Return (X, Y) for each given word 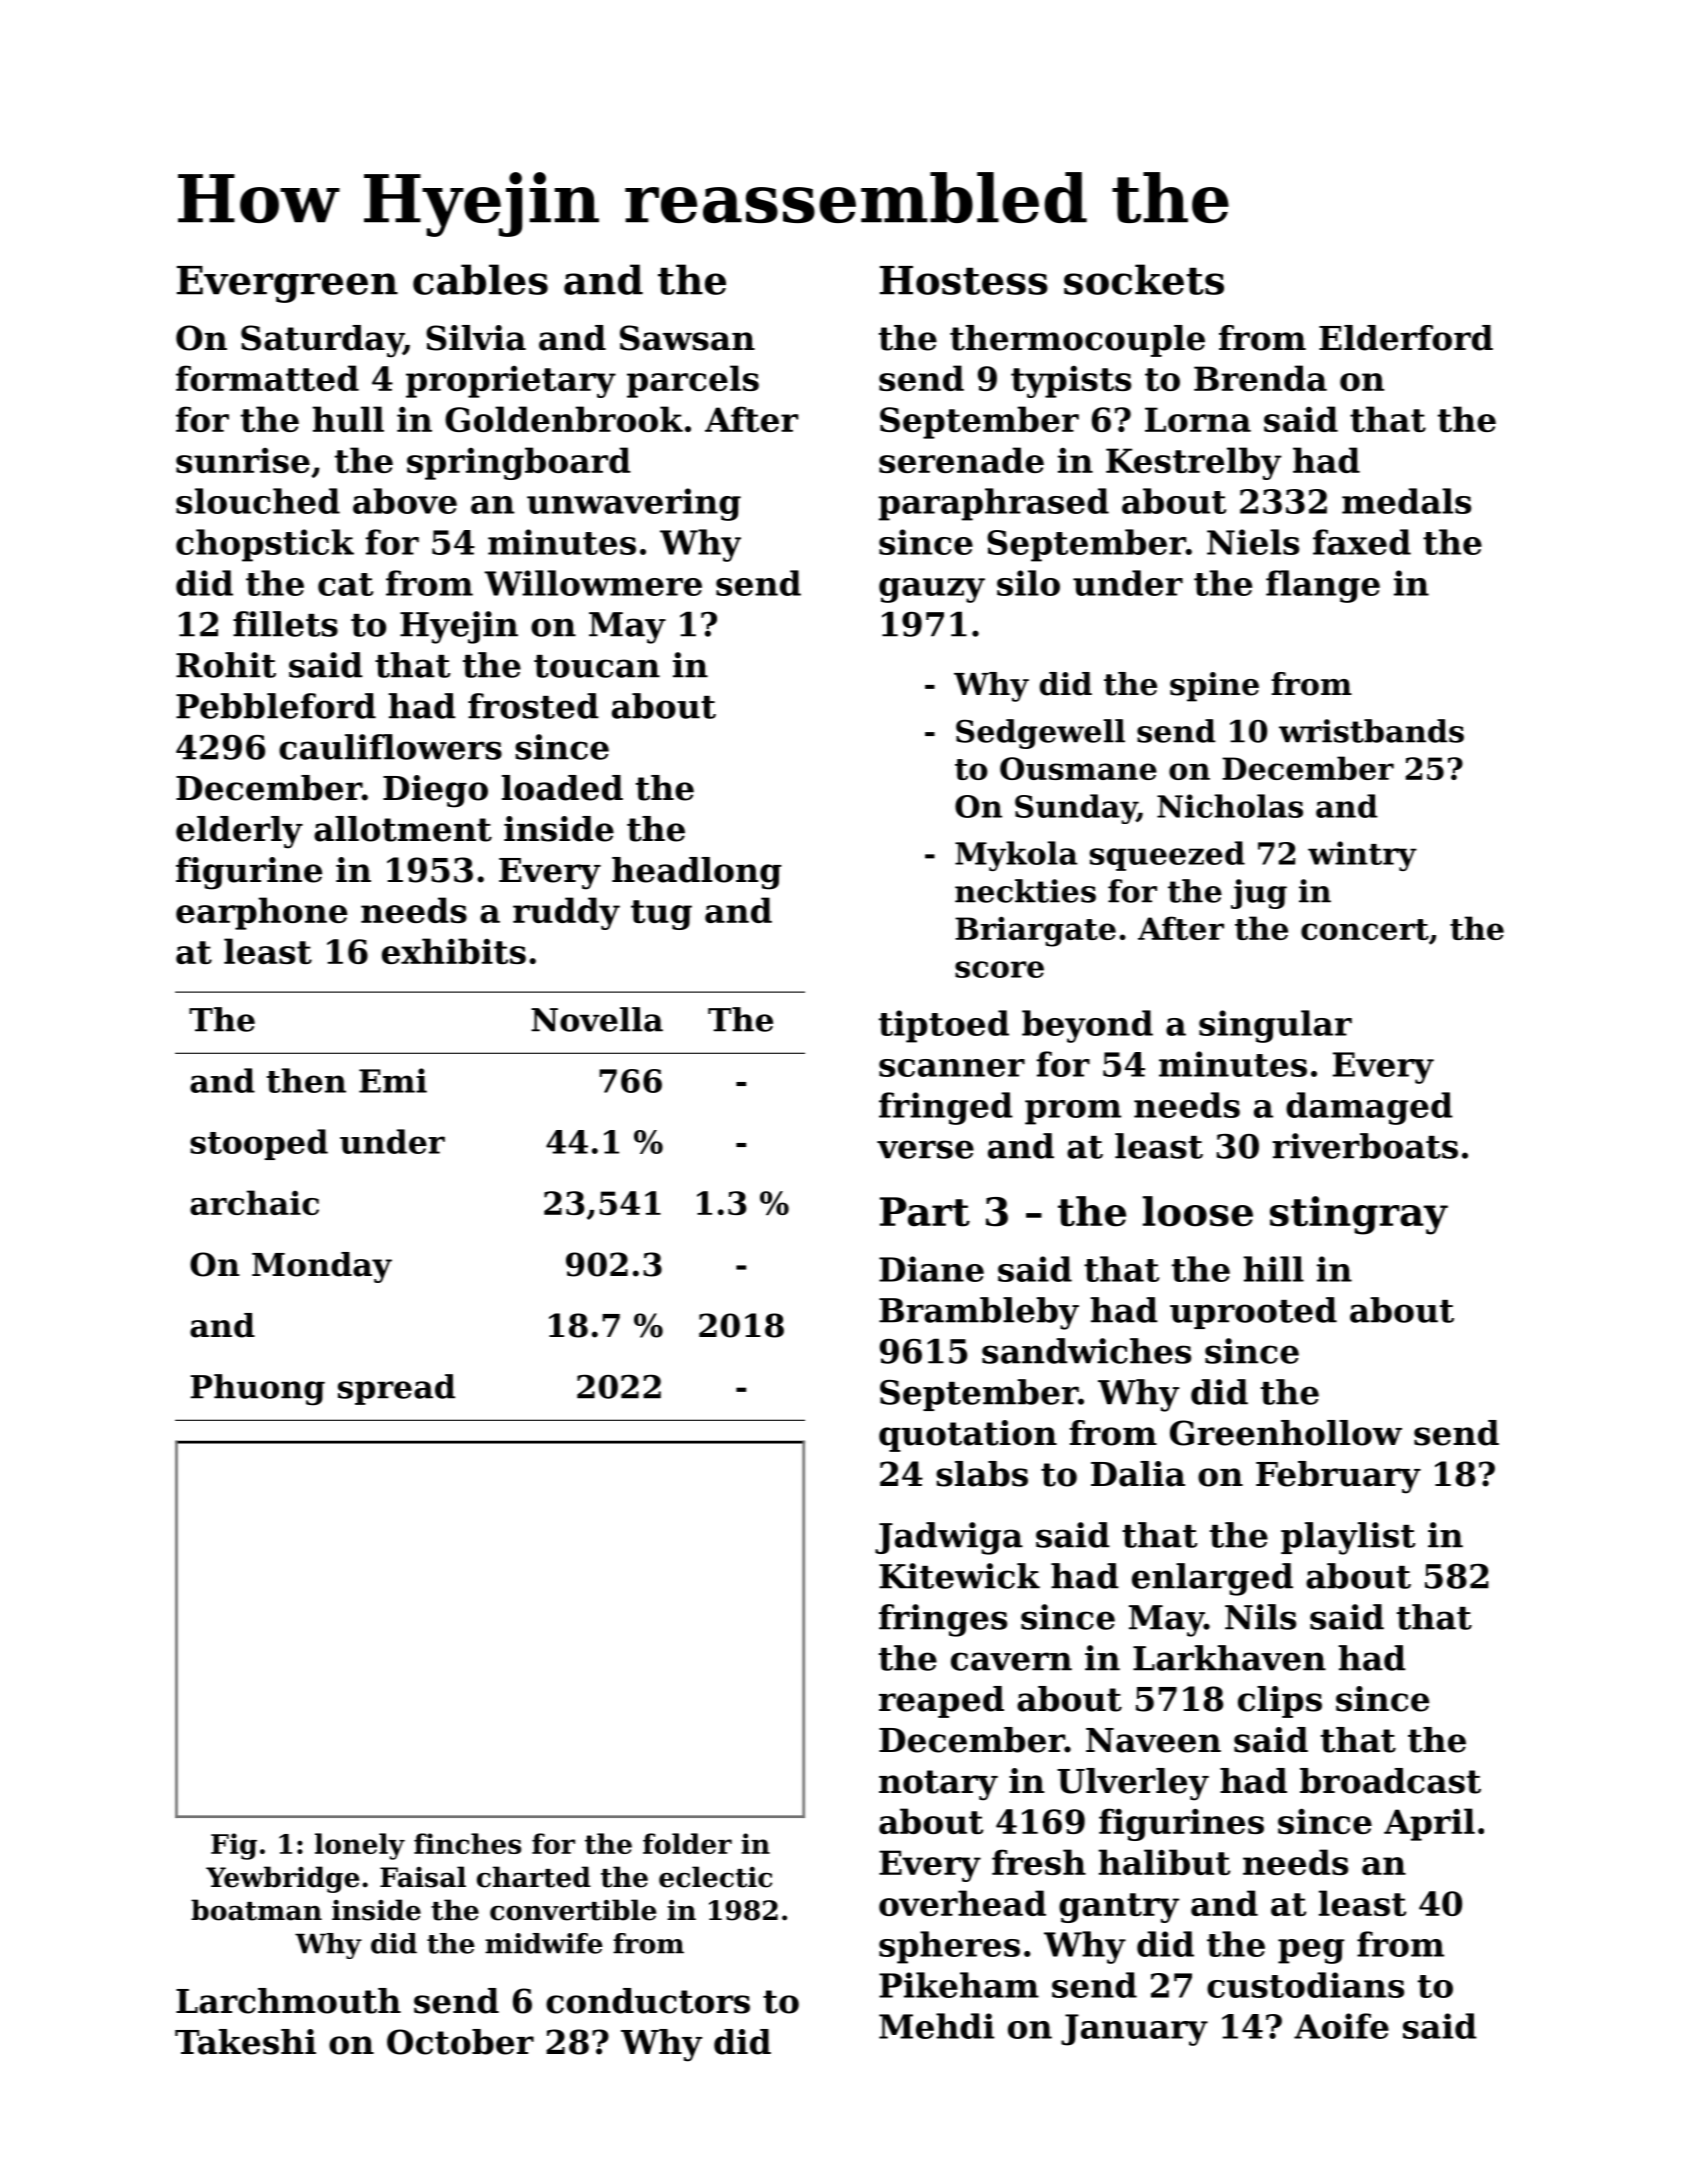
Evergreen (287, 284)
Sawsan (687, 338)
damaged (1369, 1108)
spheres (949, 1947)
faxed (1362, 542)
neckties (1025, 891)
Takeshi (245, 2042)
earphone (261, 913)
